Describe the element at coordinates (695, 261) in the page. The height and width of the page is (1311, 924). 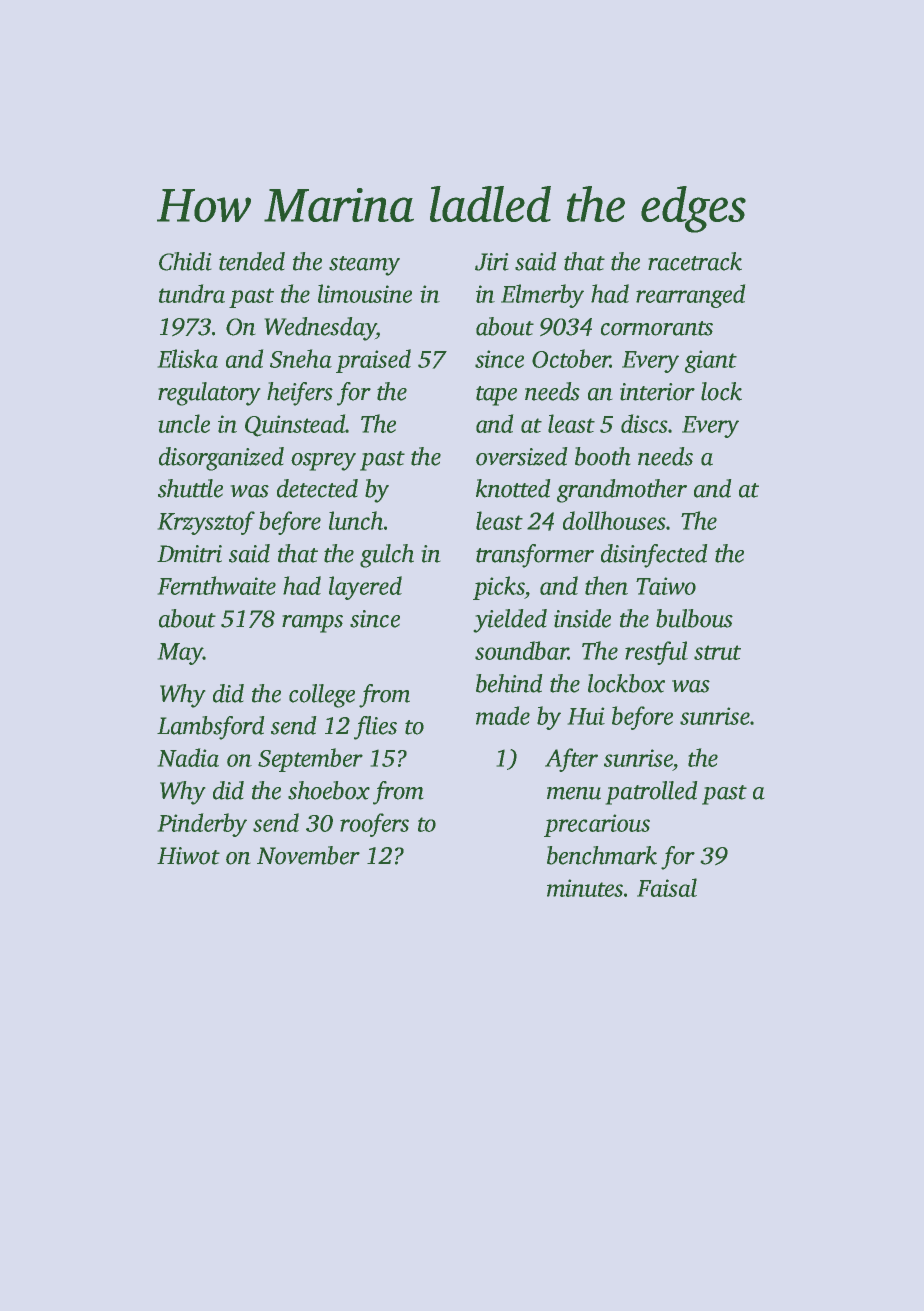
I see `racetrack` at that location.
